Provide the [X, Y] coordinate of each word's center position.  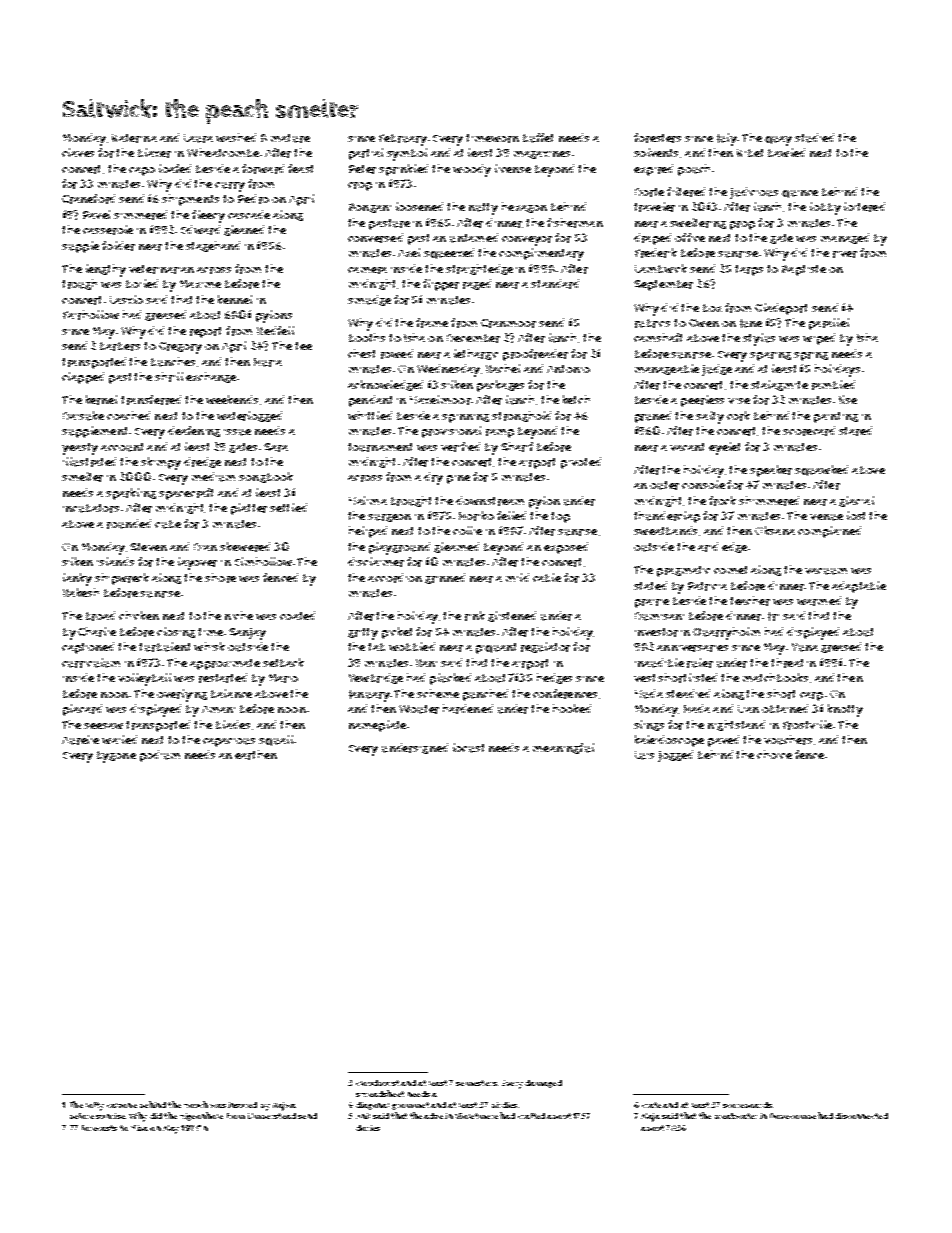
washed [236, 137]
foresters [657, 138]
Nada [697, 708]
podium [160, 756]
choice [774, 754]
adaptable [859, 587]
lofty [95, 1106]
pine [458, 479]
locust [468, 748]
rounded [129, 524]
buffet [538, 138]
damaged [543, 1084]
